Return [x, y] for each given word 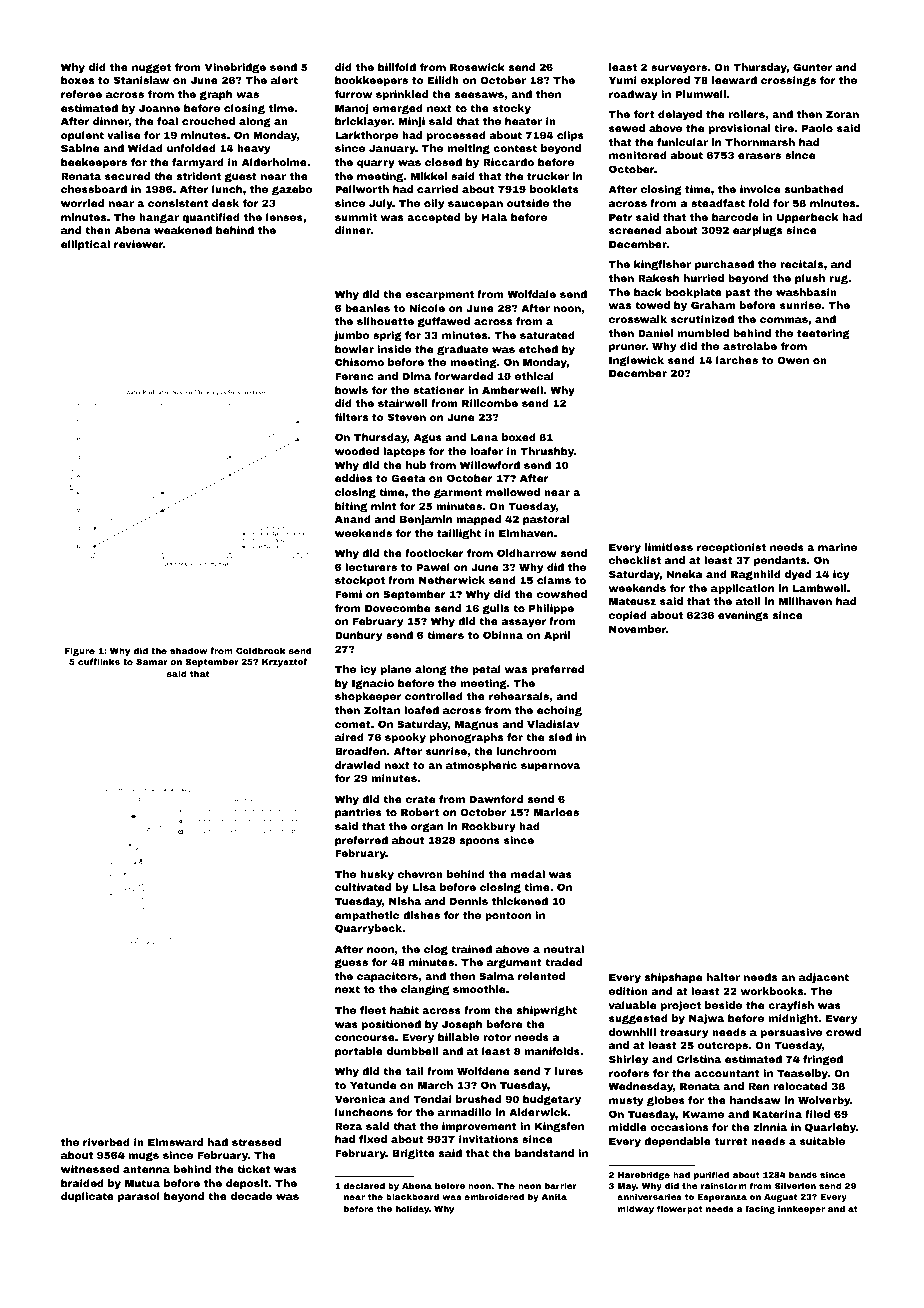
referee [81, 94]
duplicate [87, 1197]
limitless [669, 547]
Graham [713, 305]
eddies [353, 478]
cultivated [363, 887]
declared [364, 1185]
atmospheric [481, 766]
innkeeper [801, 1209]
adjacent [824, 978]
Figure [80, 651]
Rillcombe [490, 403]
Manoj [352, 109]
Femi [348, 594]
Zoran [842, 114]
